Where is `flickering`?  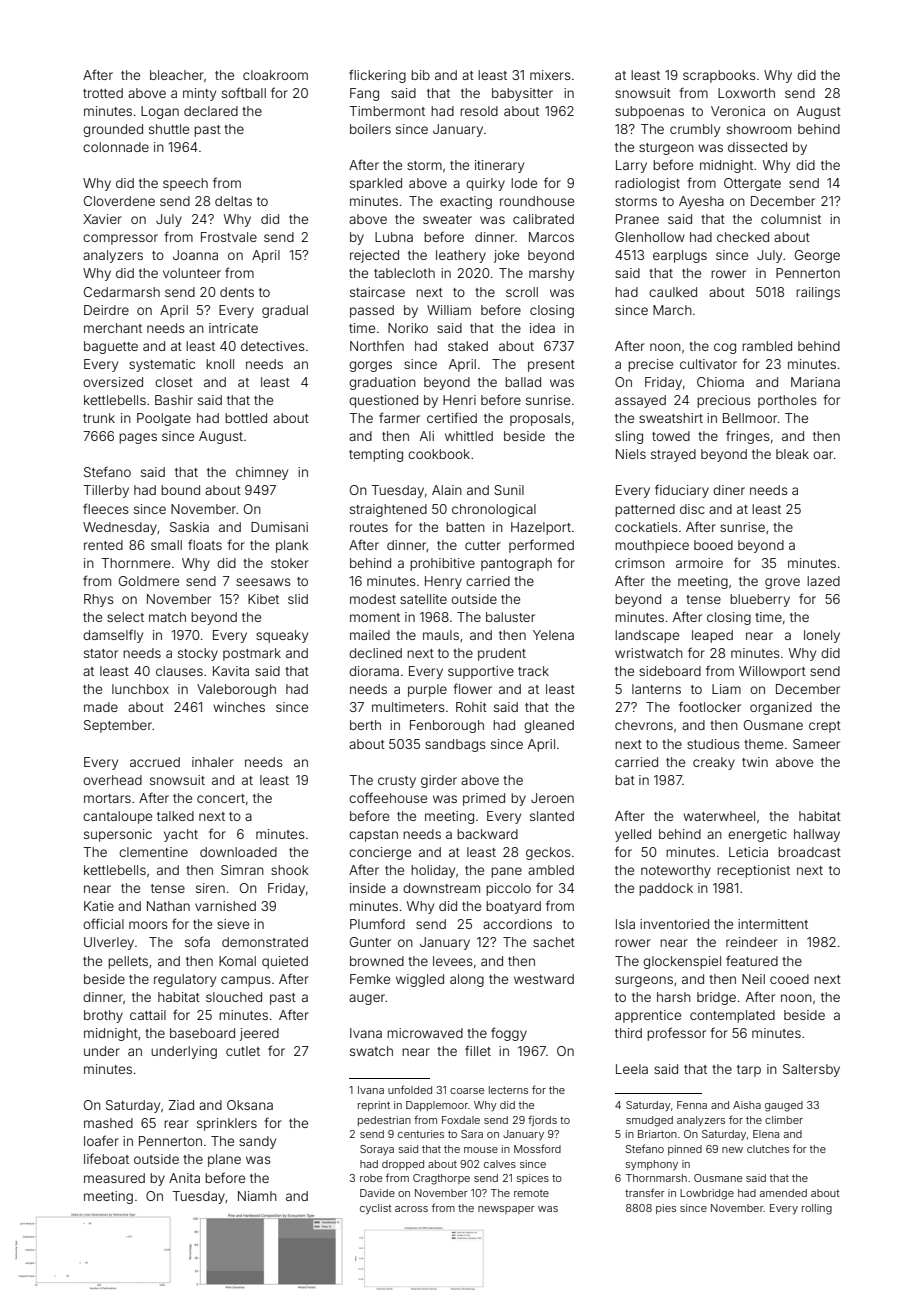 flickering is located at coordinates (377, 76).
